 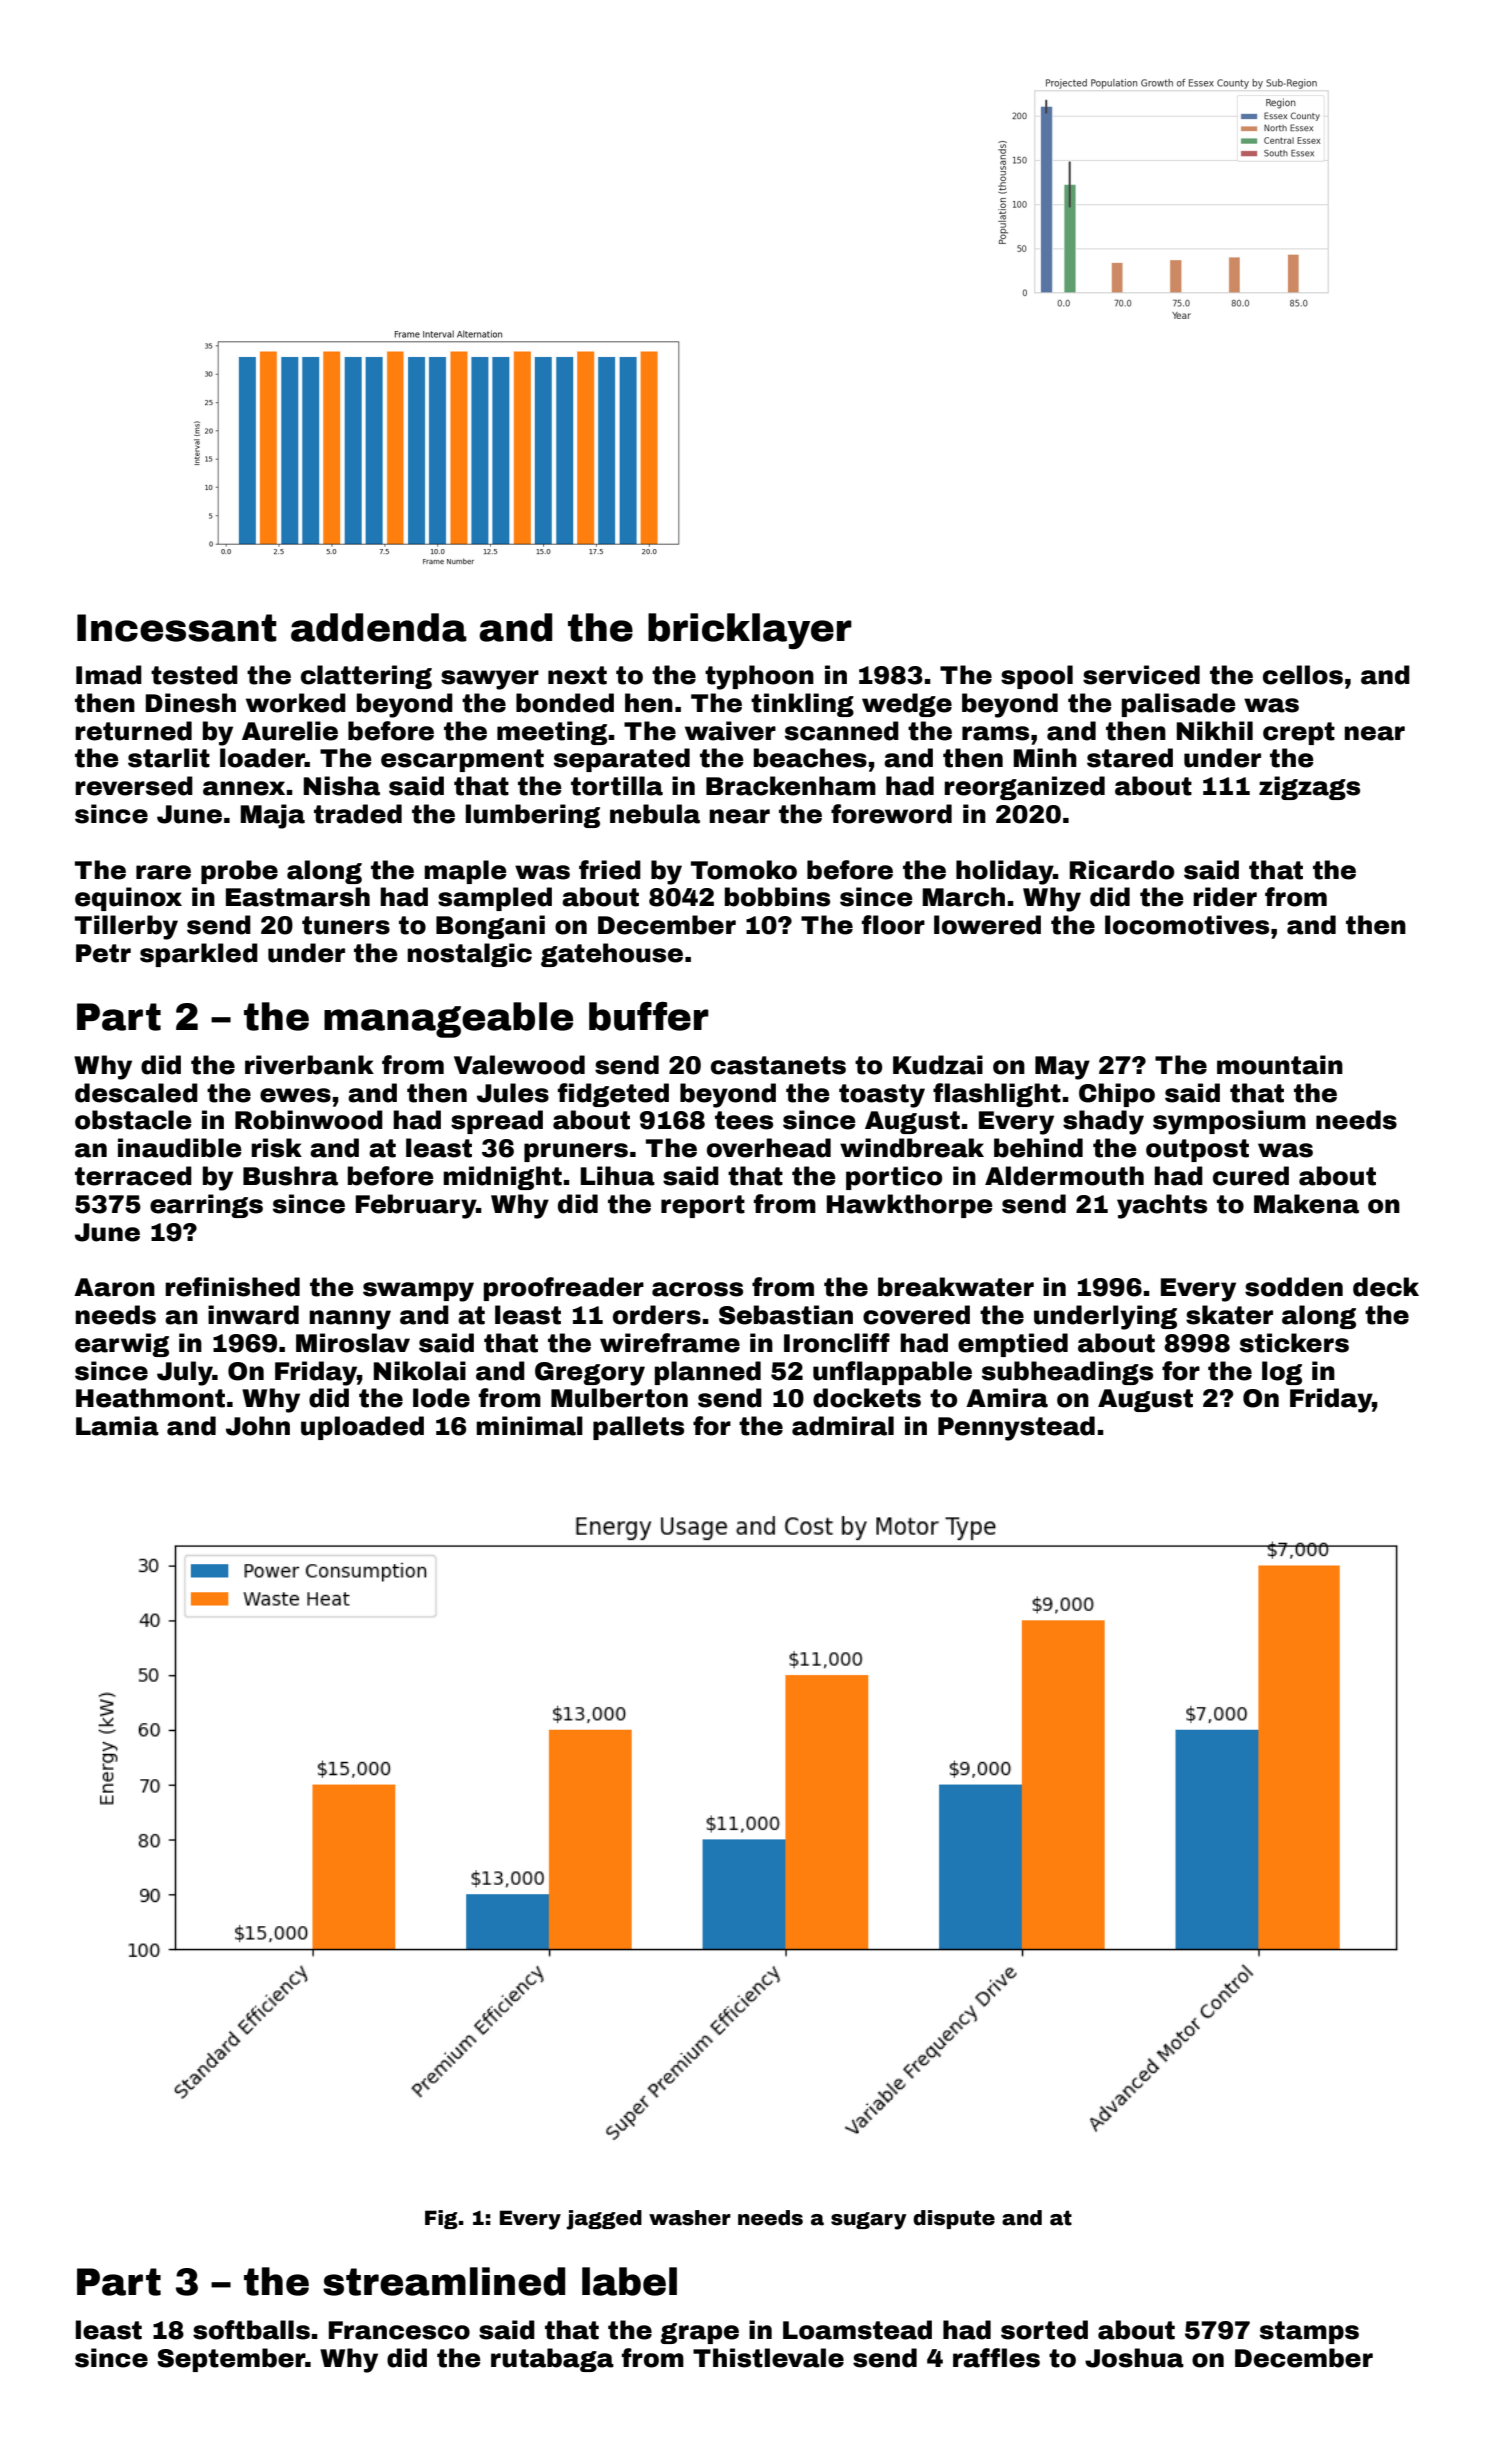 I want to click on dispute, so click(x=954, y=2219).
